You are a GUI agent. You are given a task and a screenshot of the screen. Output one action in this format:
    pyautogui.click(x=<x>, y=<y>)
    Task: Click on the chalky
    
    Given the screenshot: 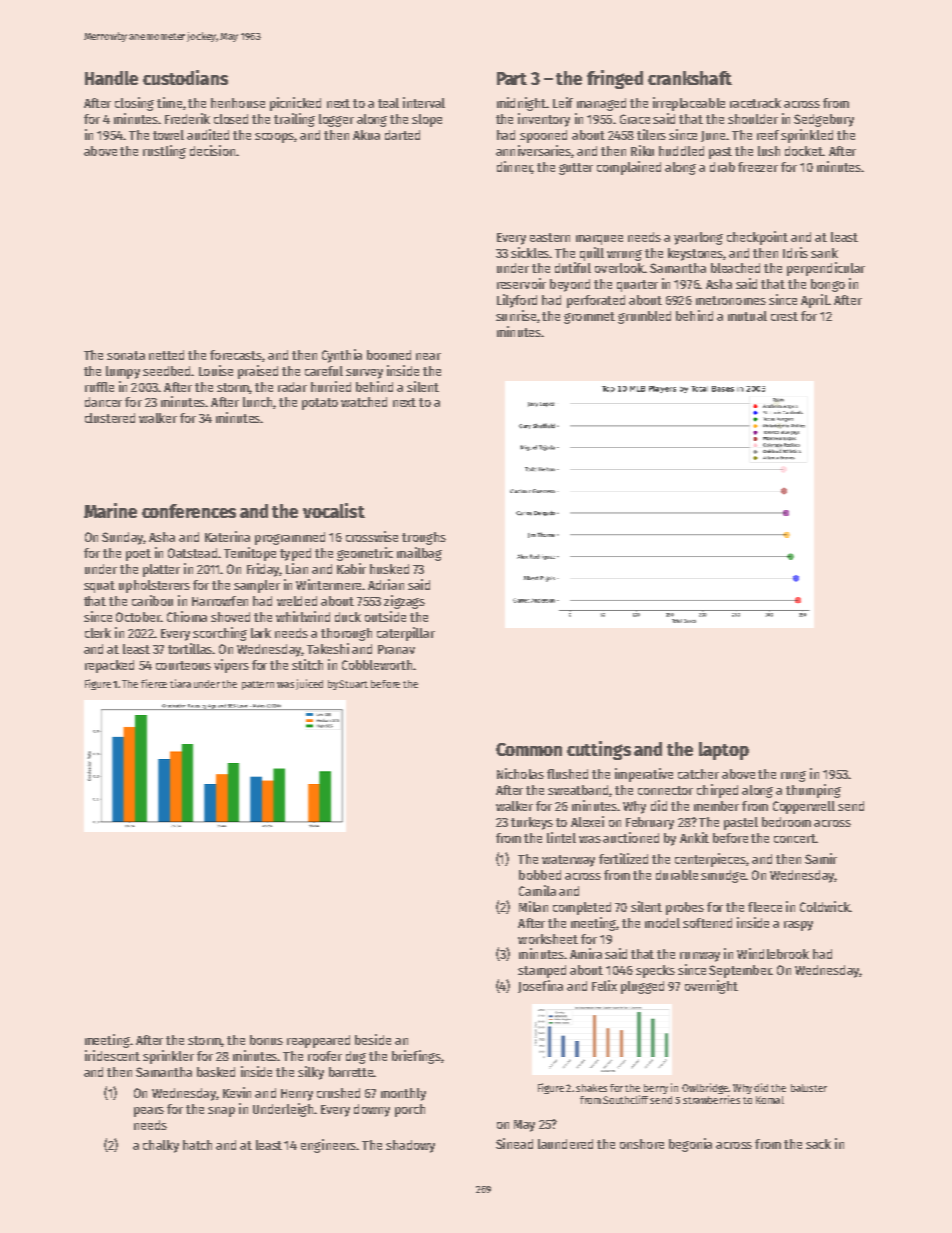 What is the action you would take?
    pyautogui.click(x=161, y=1146)
